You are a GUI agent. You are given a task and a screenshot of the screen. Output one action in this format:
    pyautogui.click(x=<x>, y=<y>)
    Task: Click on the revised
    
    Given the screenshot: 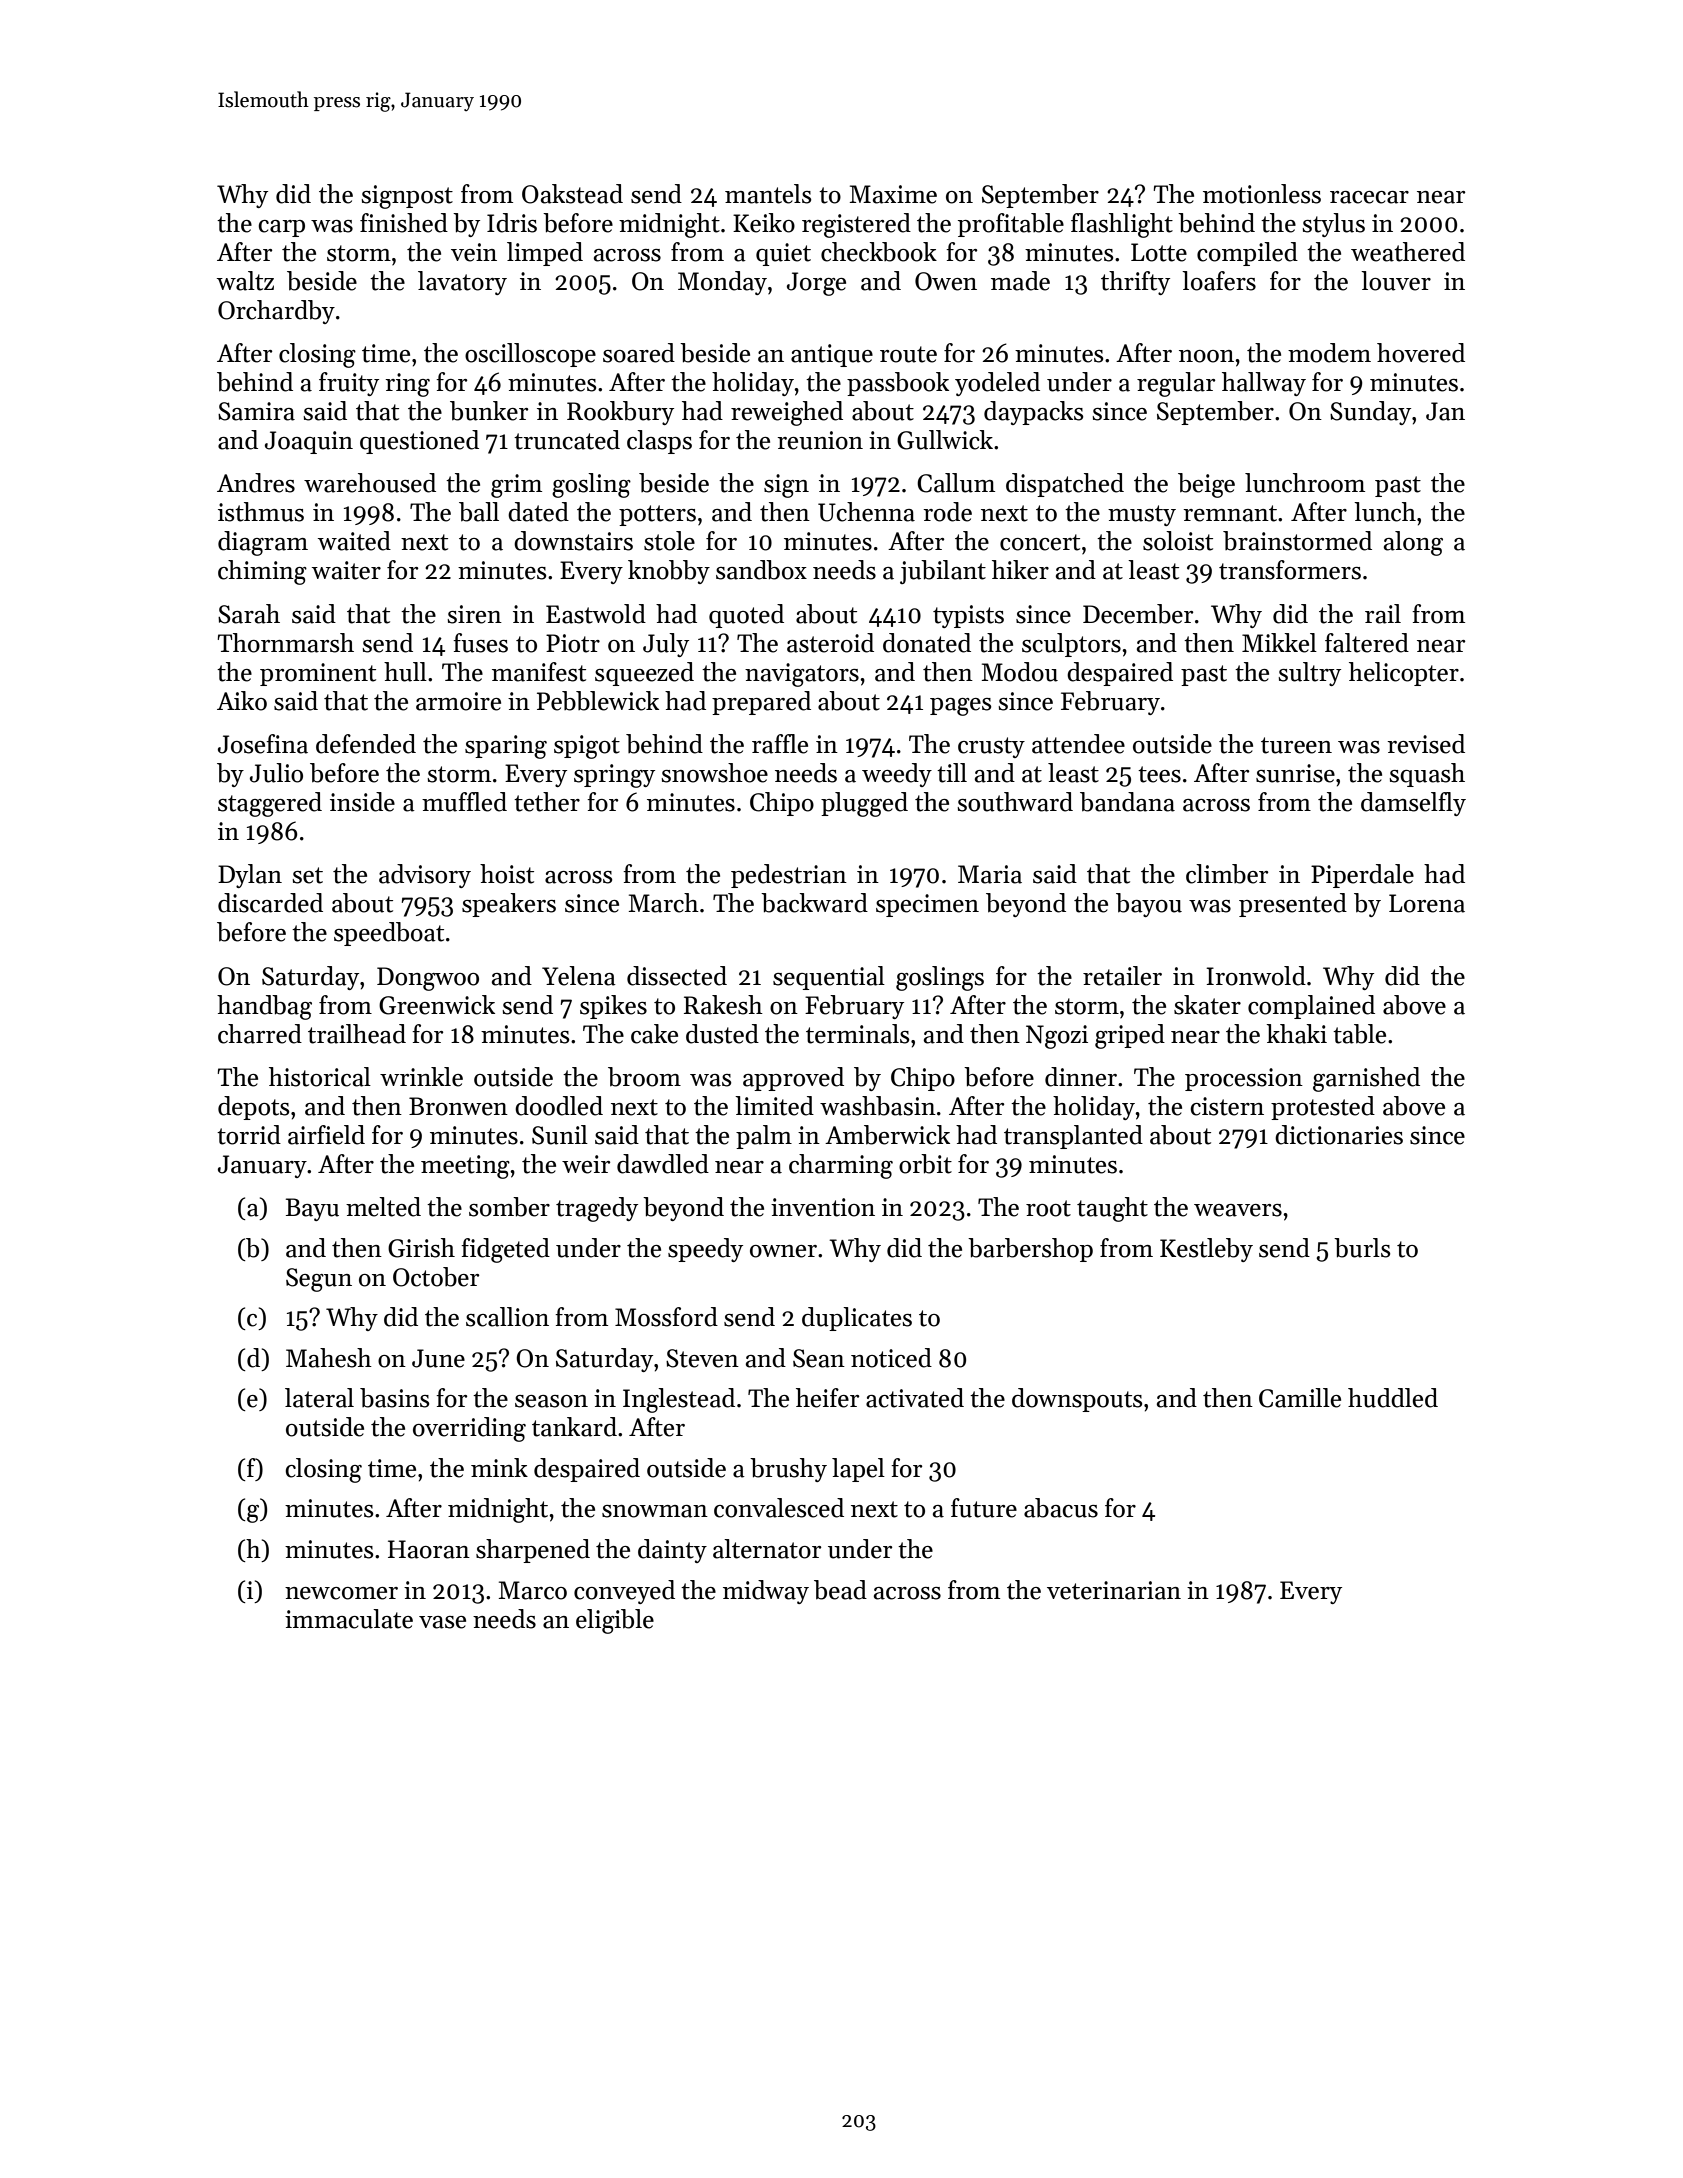 What is the action you would take?
    pyautogui.click(x=1426, y=744)
